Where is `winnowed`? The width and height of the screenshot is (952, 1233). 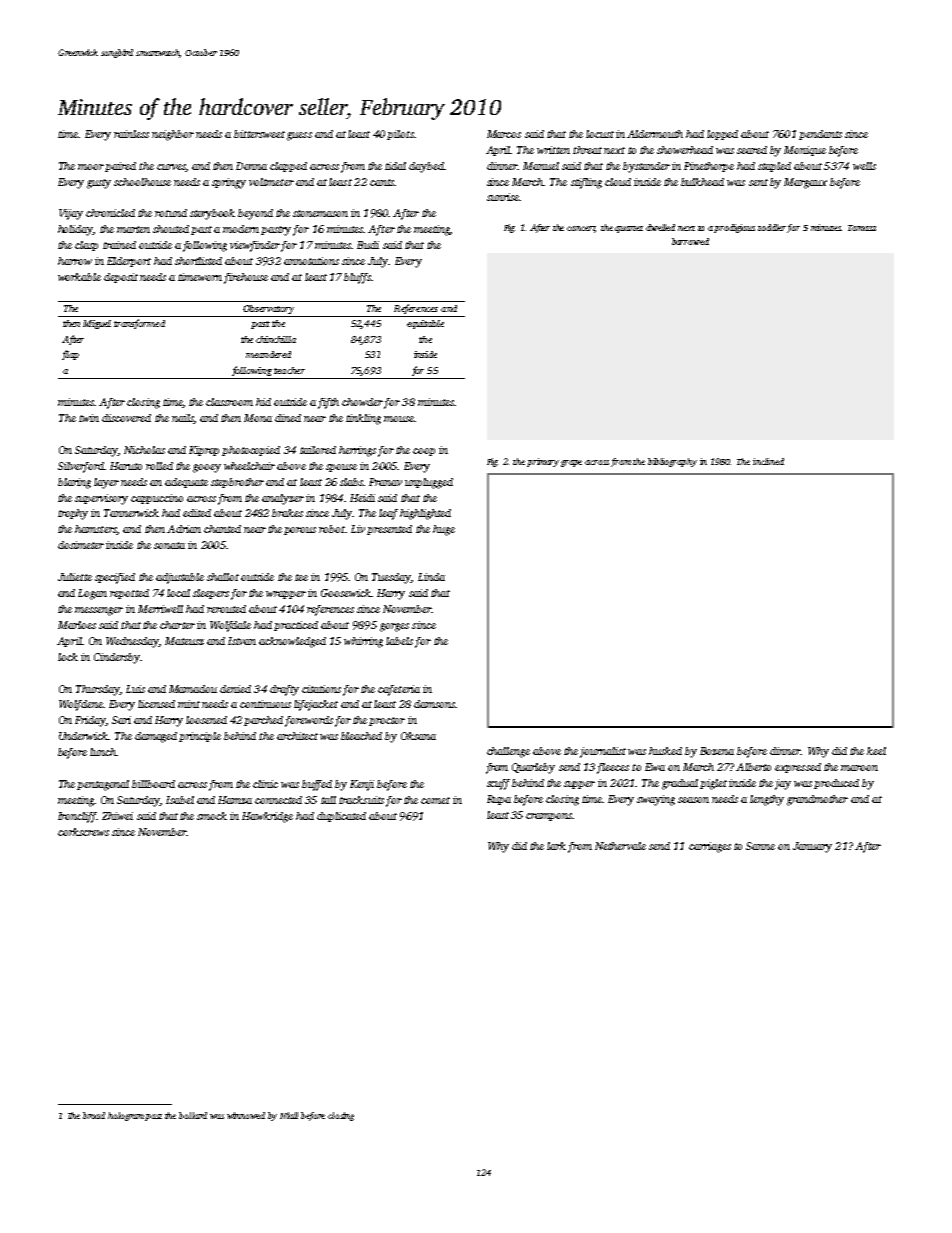
winnowed is located at coordinates (246, 1115).
